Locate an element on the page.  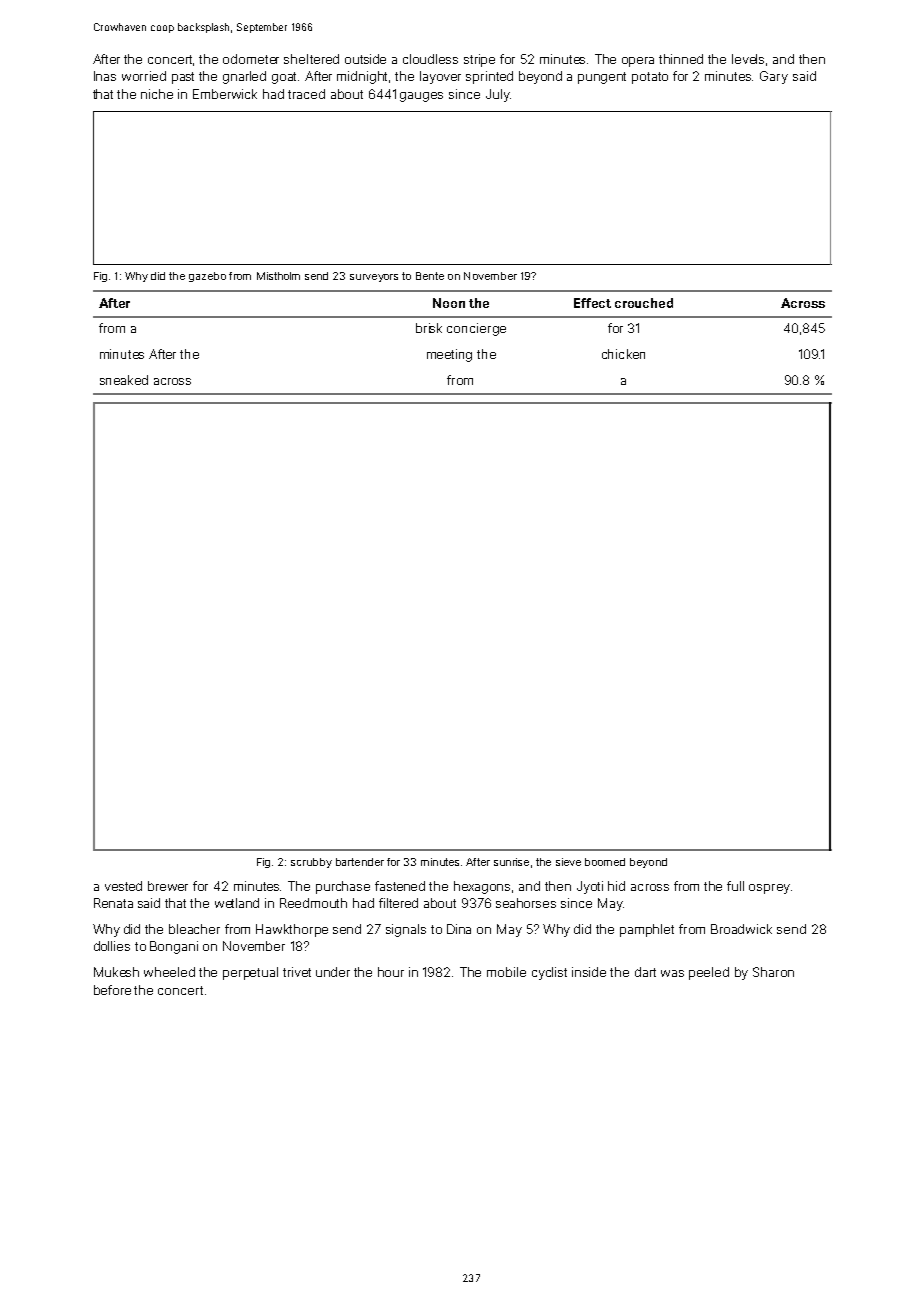
worried is located at coordinates (144, 76).
